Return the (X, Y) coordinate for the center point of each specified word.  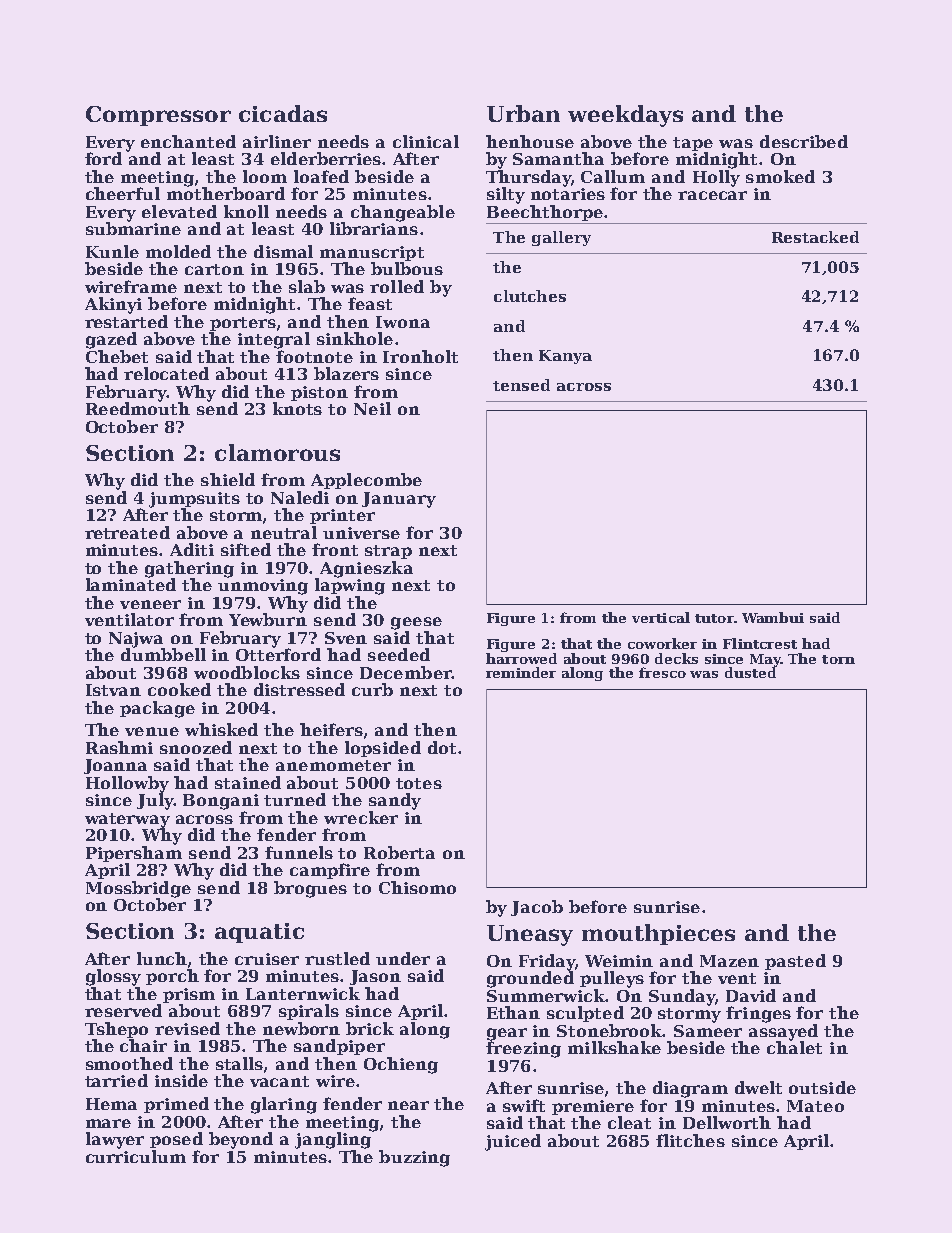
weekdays (625, 116)
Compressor (158, 116)
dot (442, 747)
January (399, 500)
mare (108, 1123)
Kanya (565, 357)
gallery (561, 238)
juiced (513, 1142)
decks (676, 658)
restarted (126, 321)
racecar (712, 195)
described (804, 141)
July (155, 801)
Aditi (192, 549)
